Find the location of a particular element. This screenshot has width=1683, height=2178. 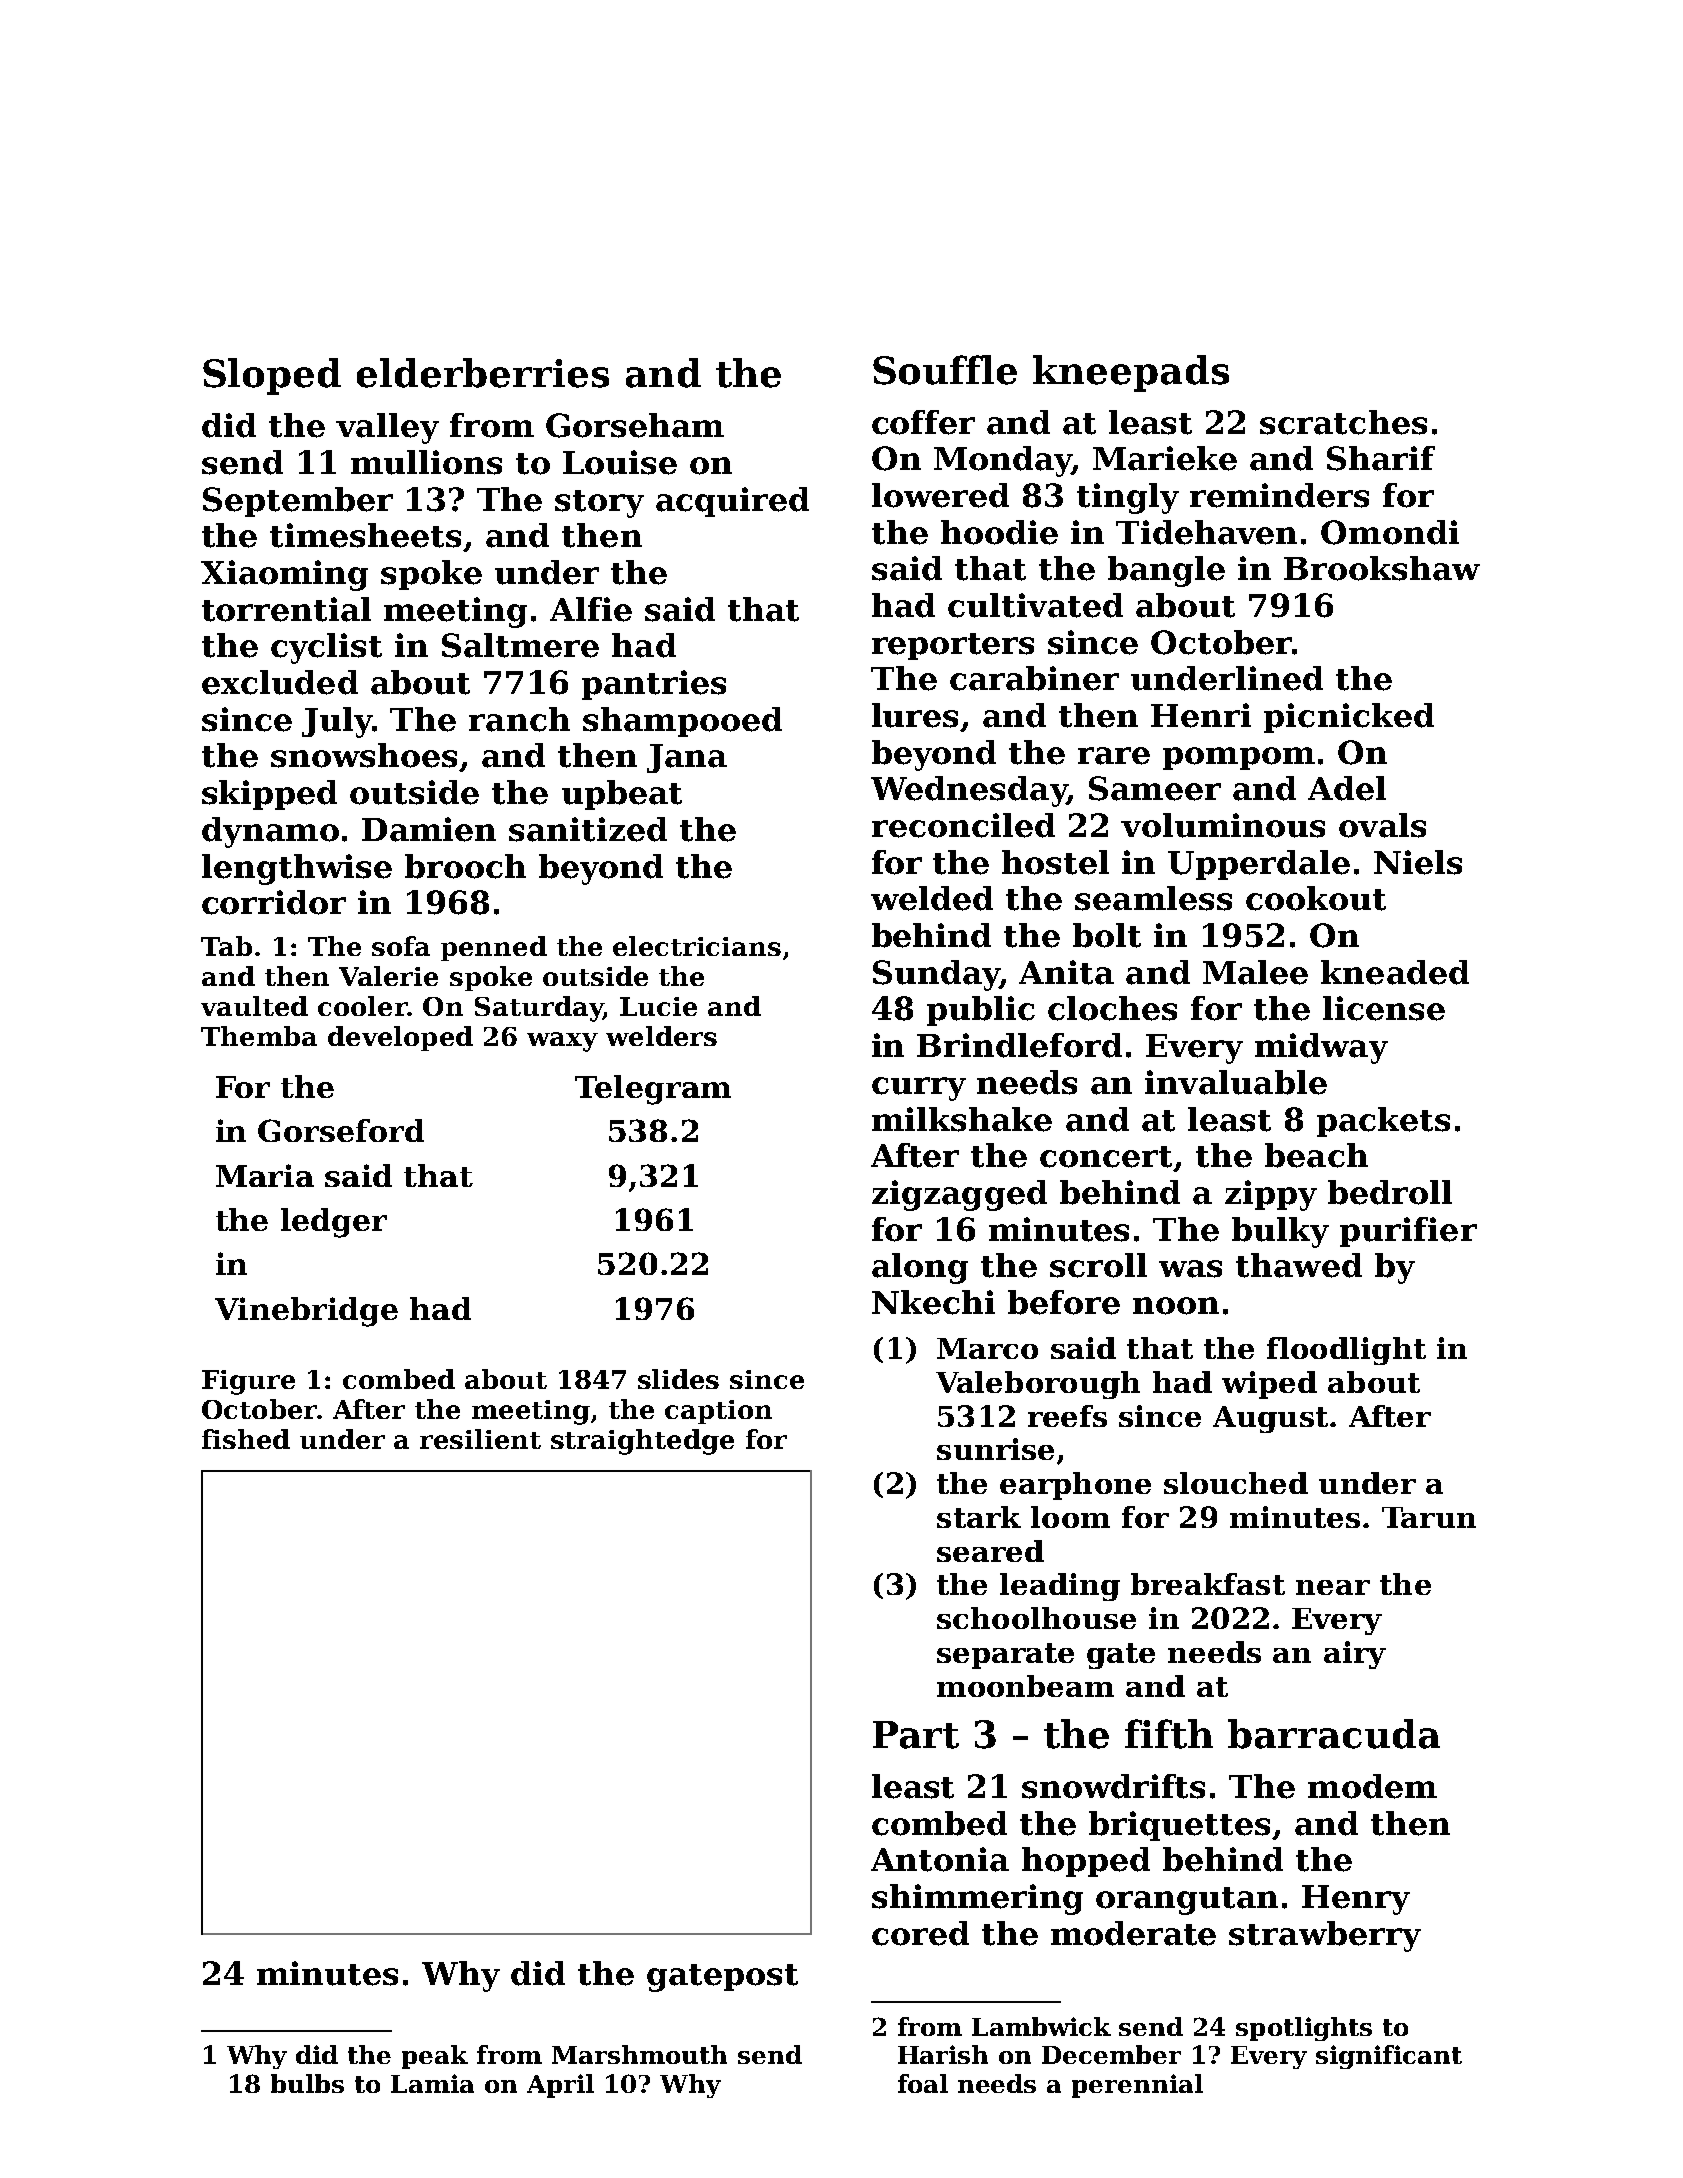

stark is located at coordinates (979, 1517).
